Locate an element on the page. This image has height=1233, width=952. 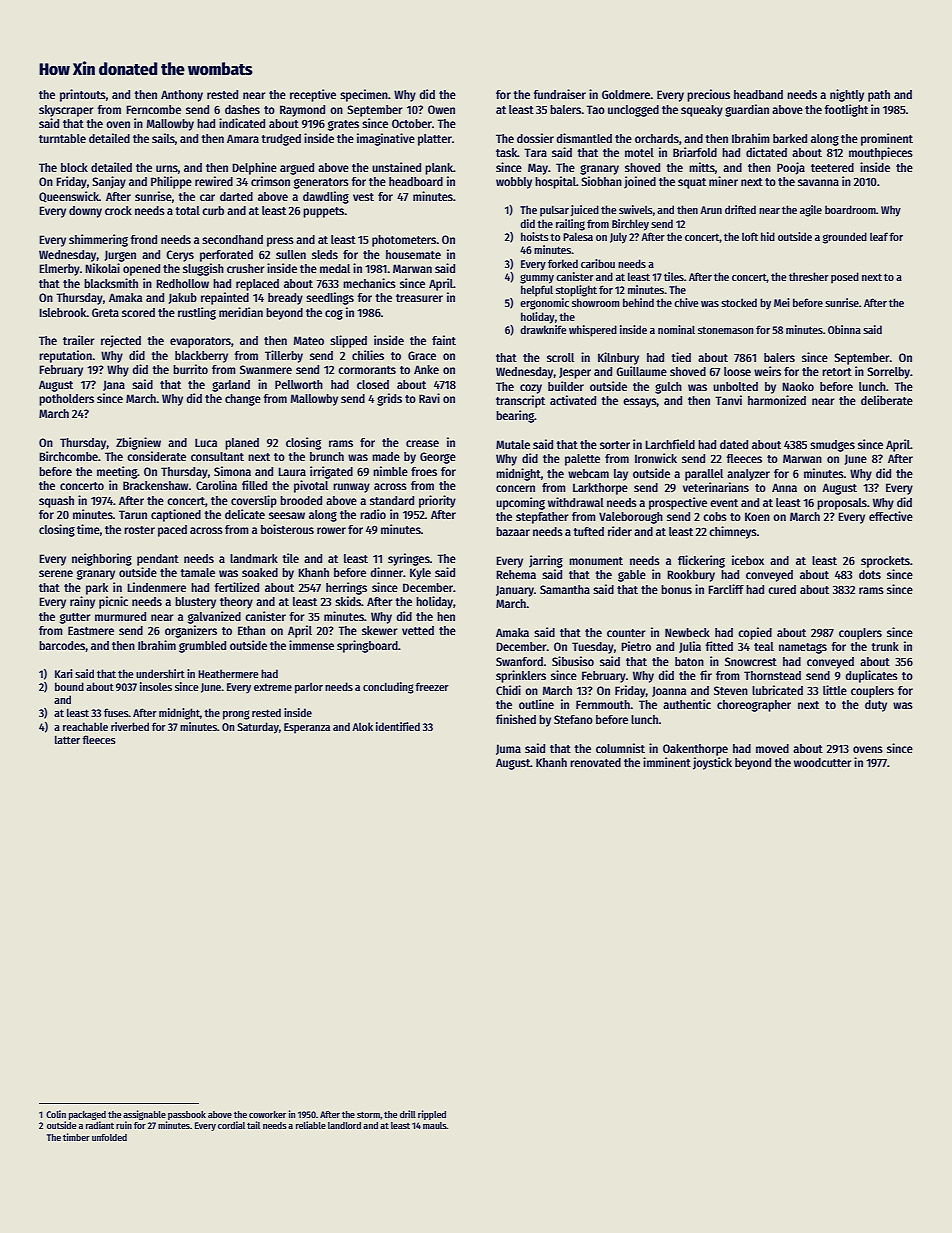
cozy is located at coordinates (531, 389).
